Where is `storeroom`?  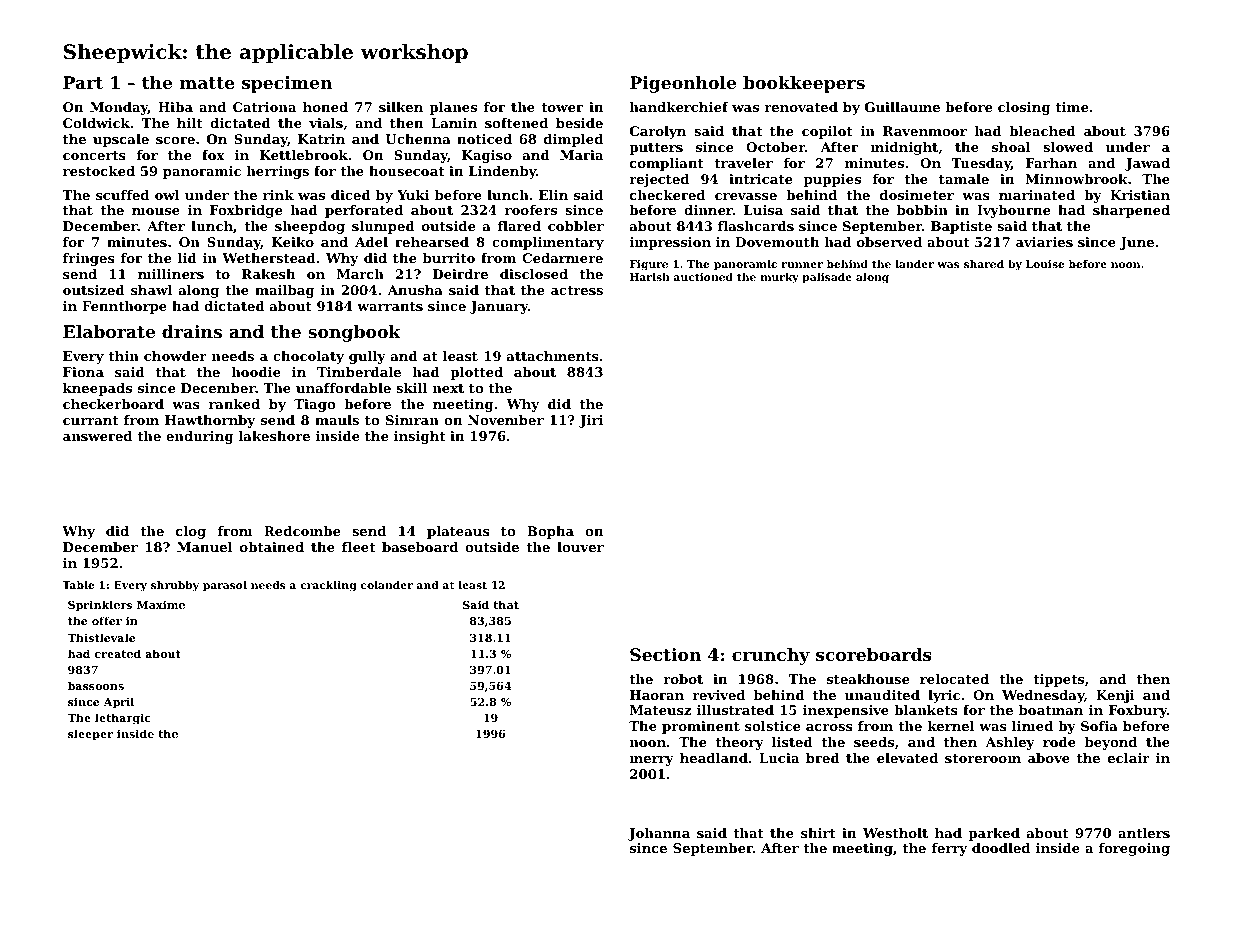 storeroom is located at coordinates (983, 758).
